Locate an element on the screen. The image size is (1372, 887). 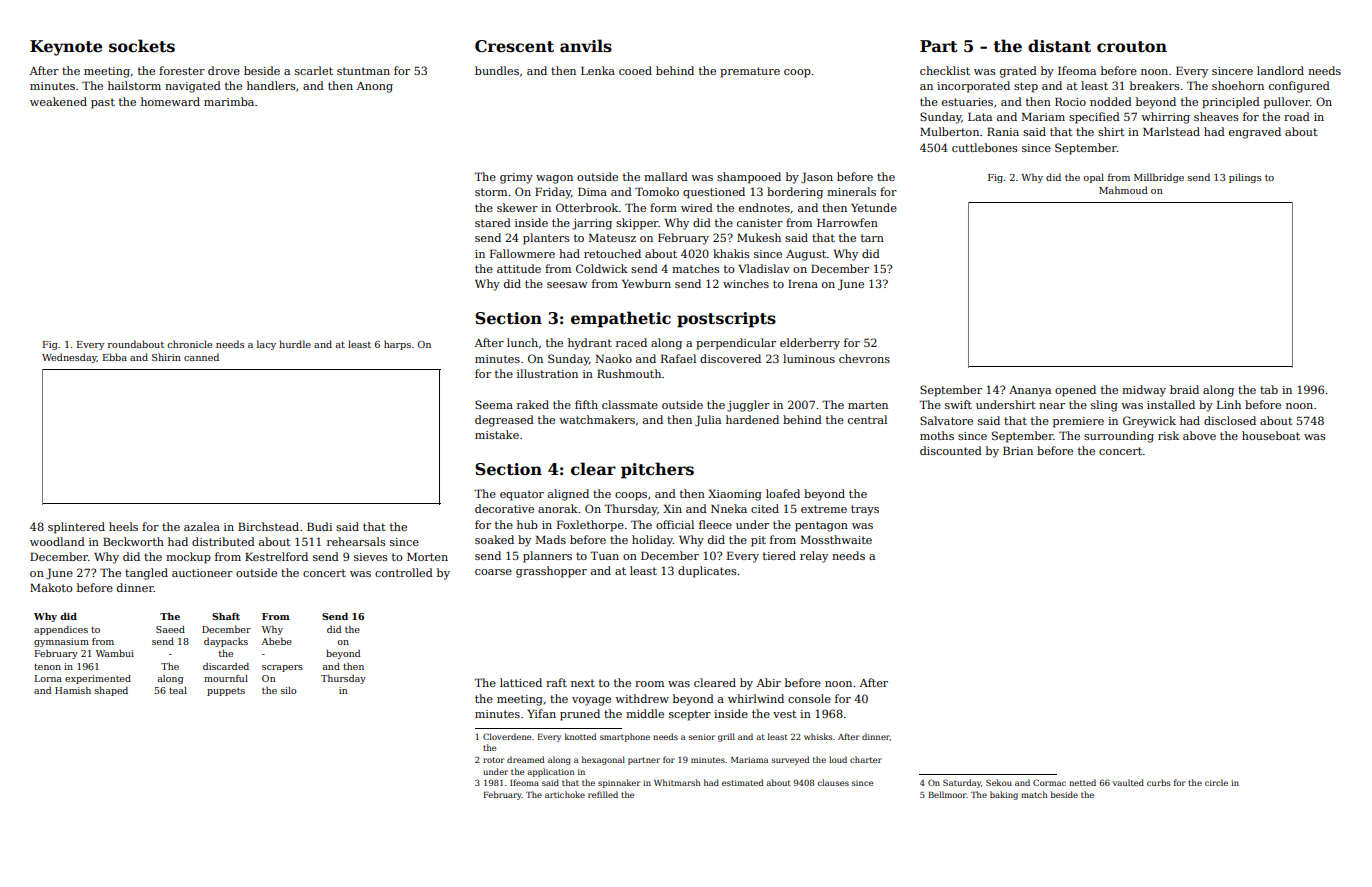
tab is located at coordinates (1269, 389).
